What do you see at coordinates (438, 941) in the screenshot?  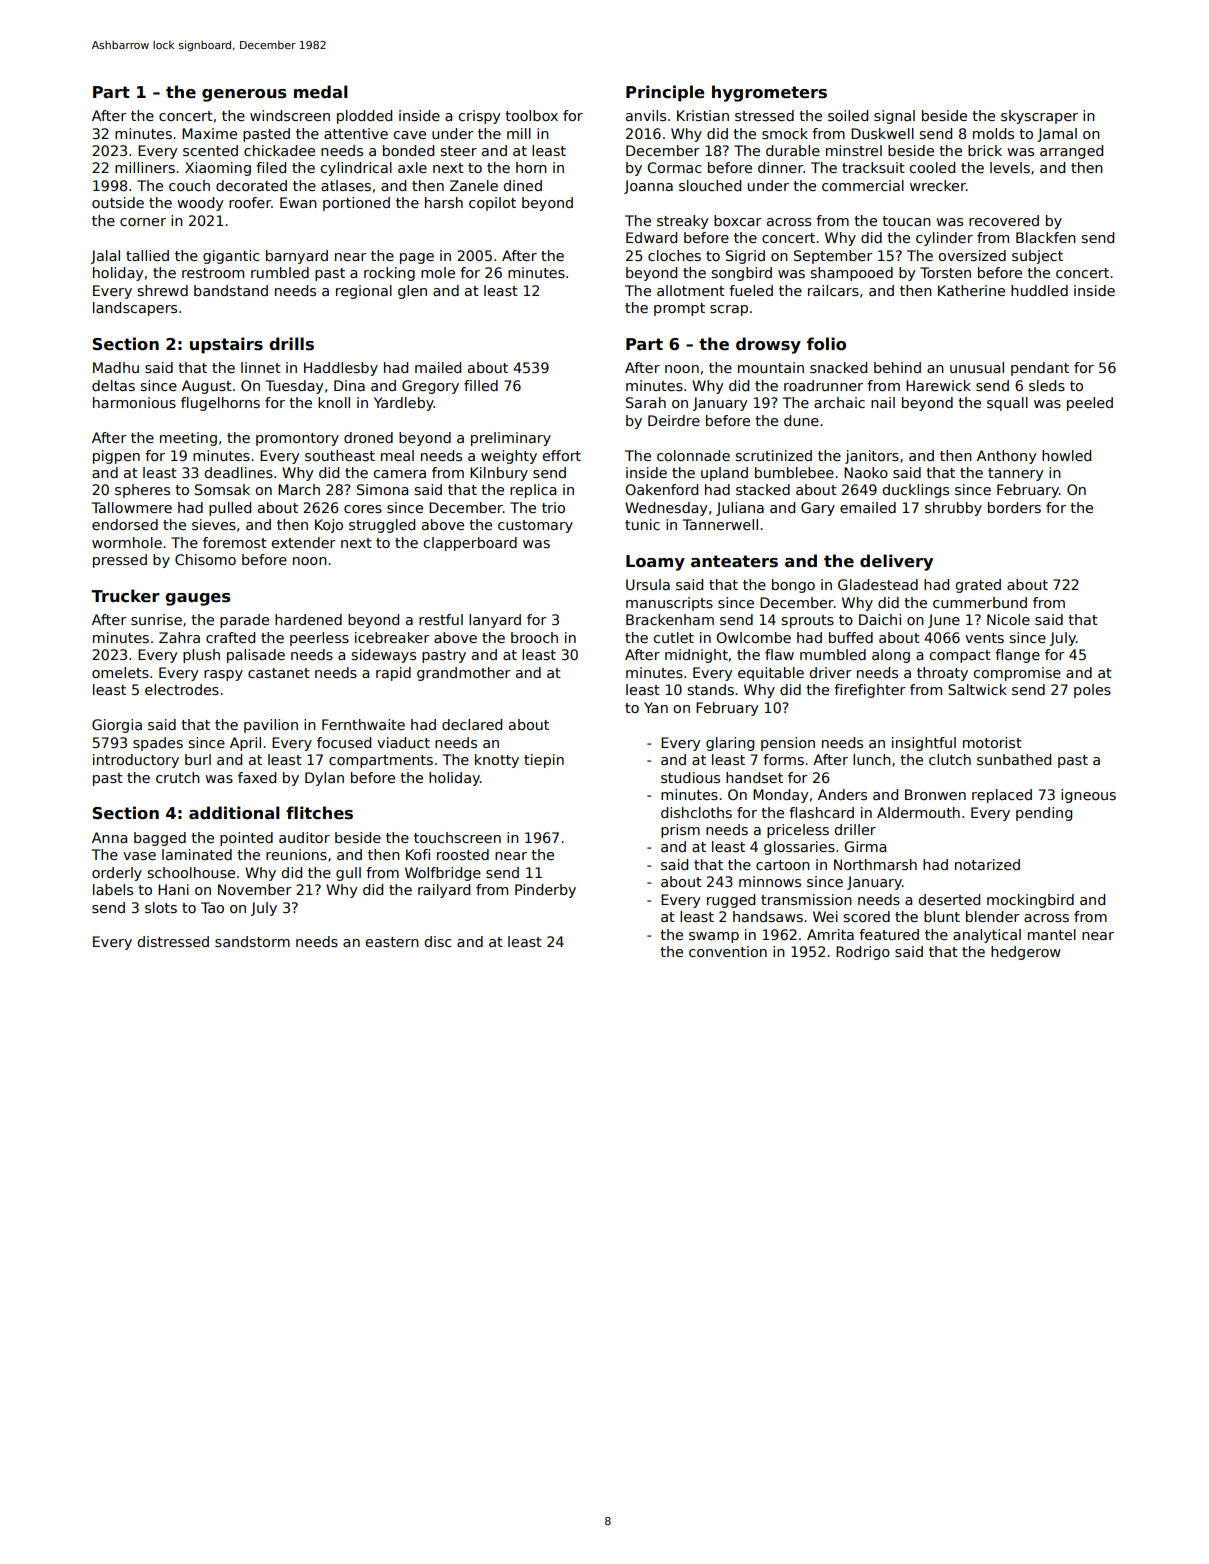 I see `disc` at bounding box center [438, 941].
